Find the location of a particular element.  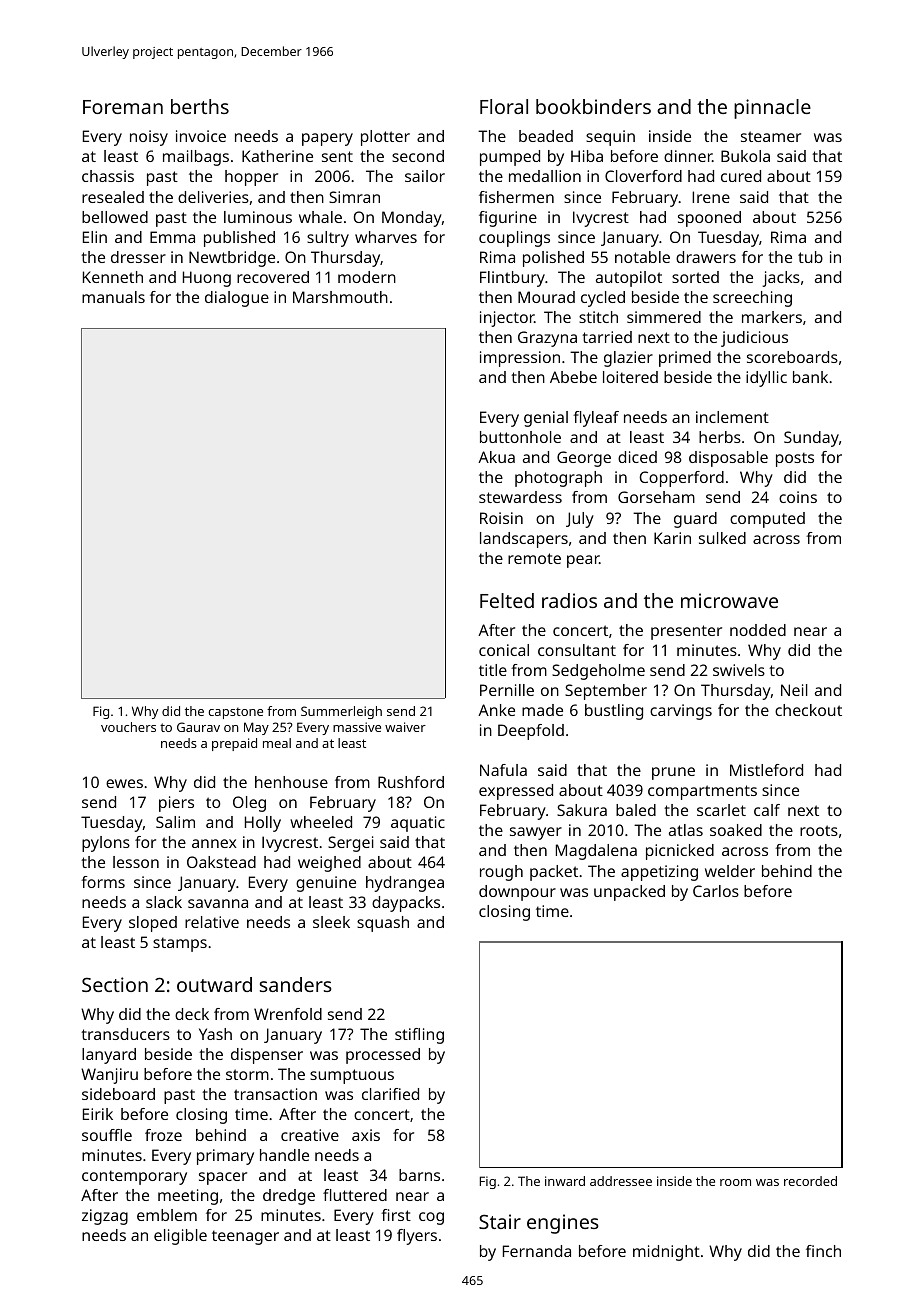

flyers is located at coordinates (417, 1237).
